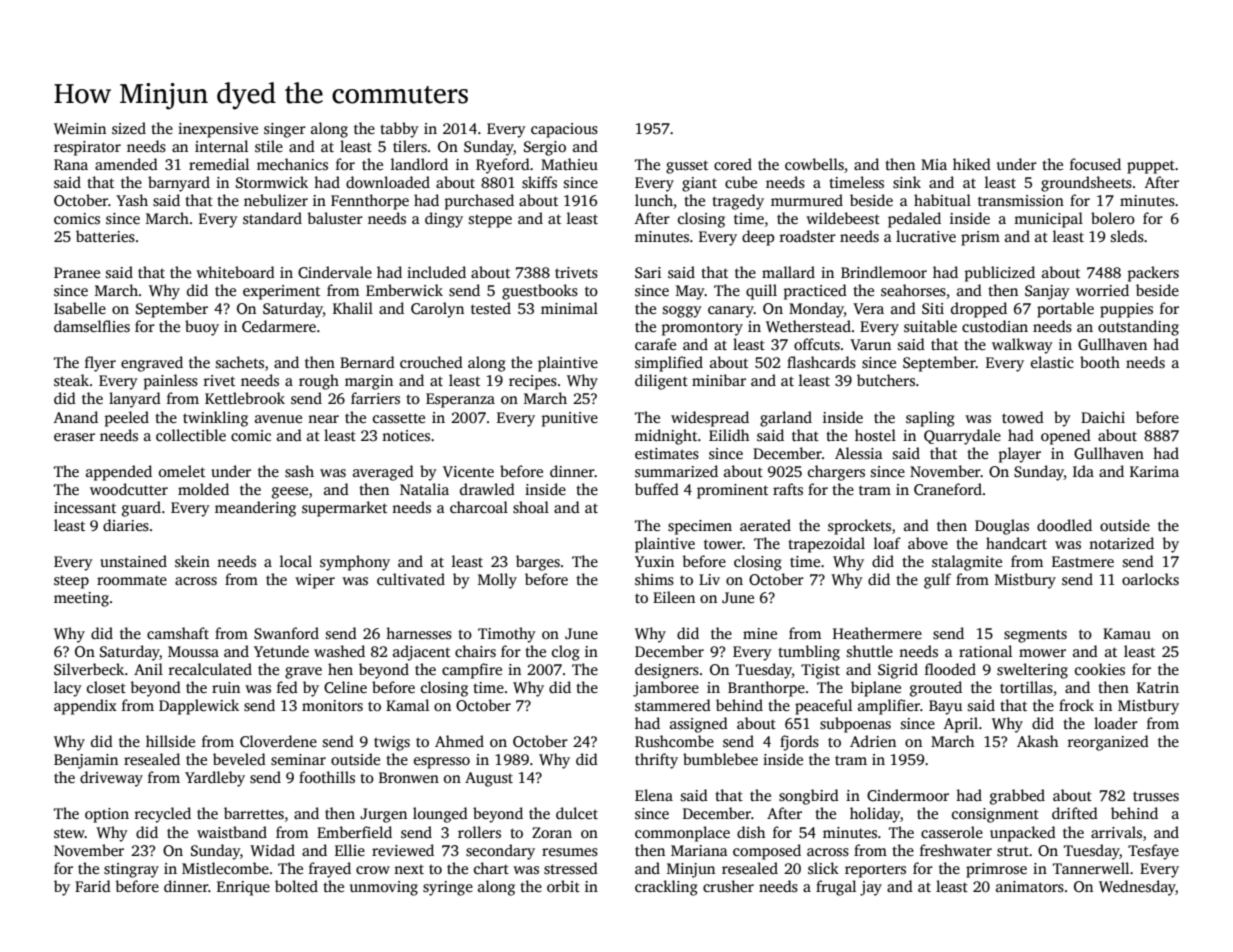  What do you see at coordinates (286, 633) in the document?
I see `Swanford` at bounding box center [286, 633].
